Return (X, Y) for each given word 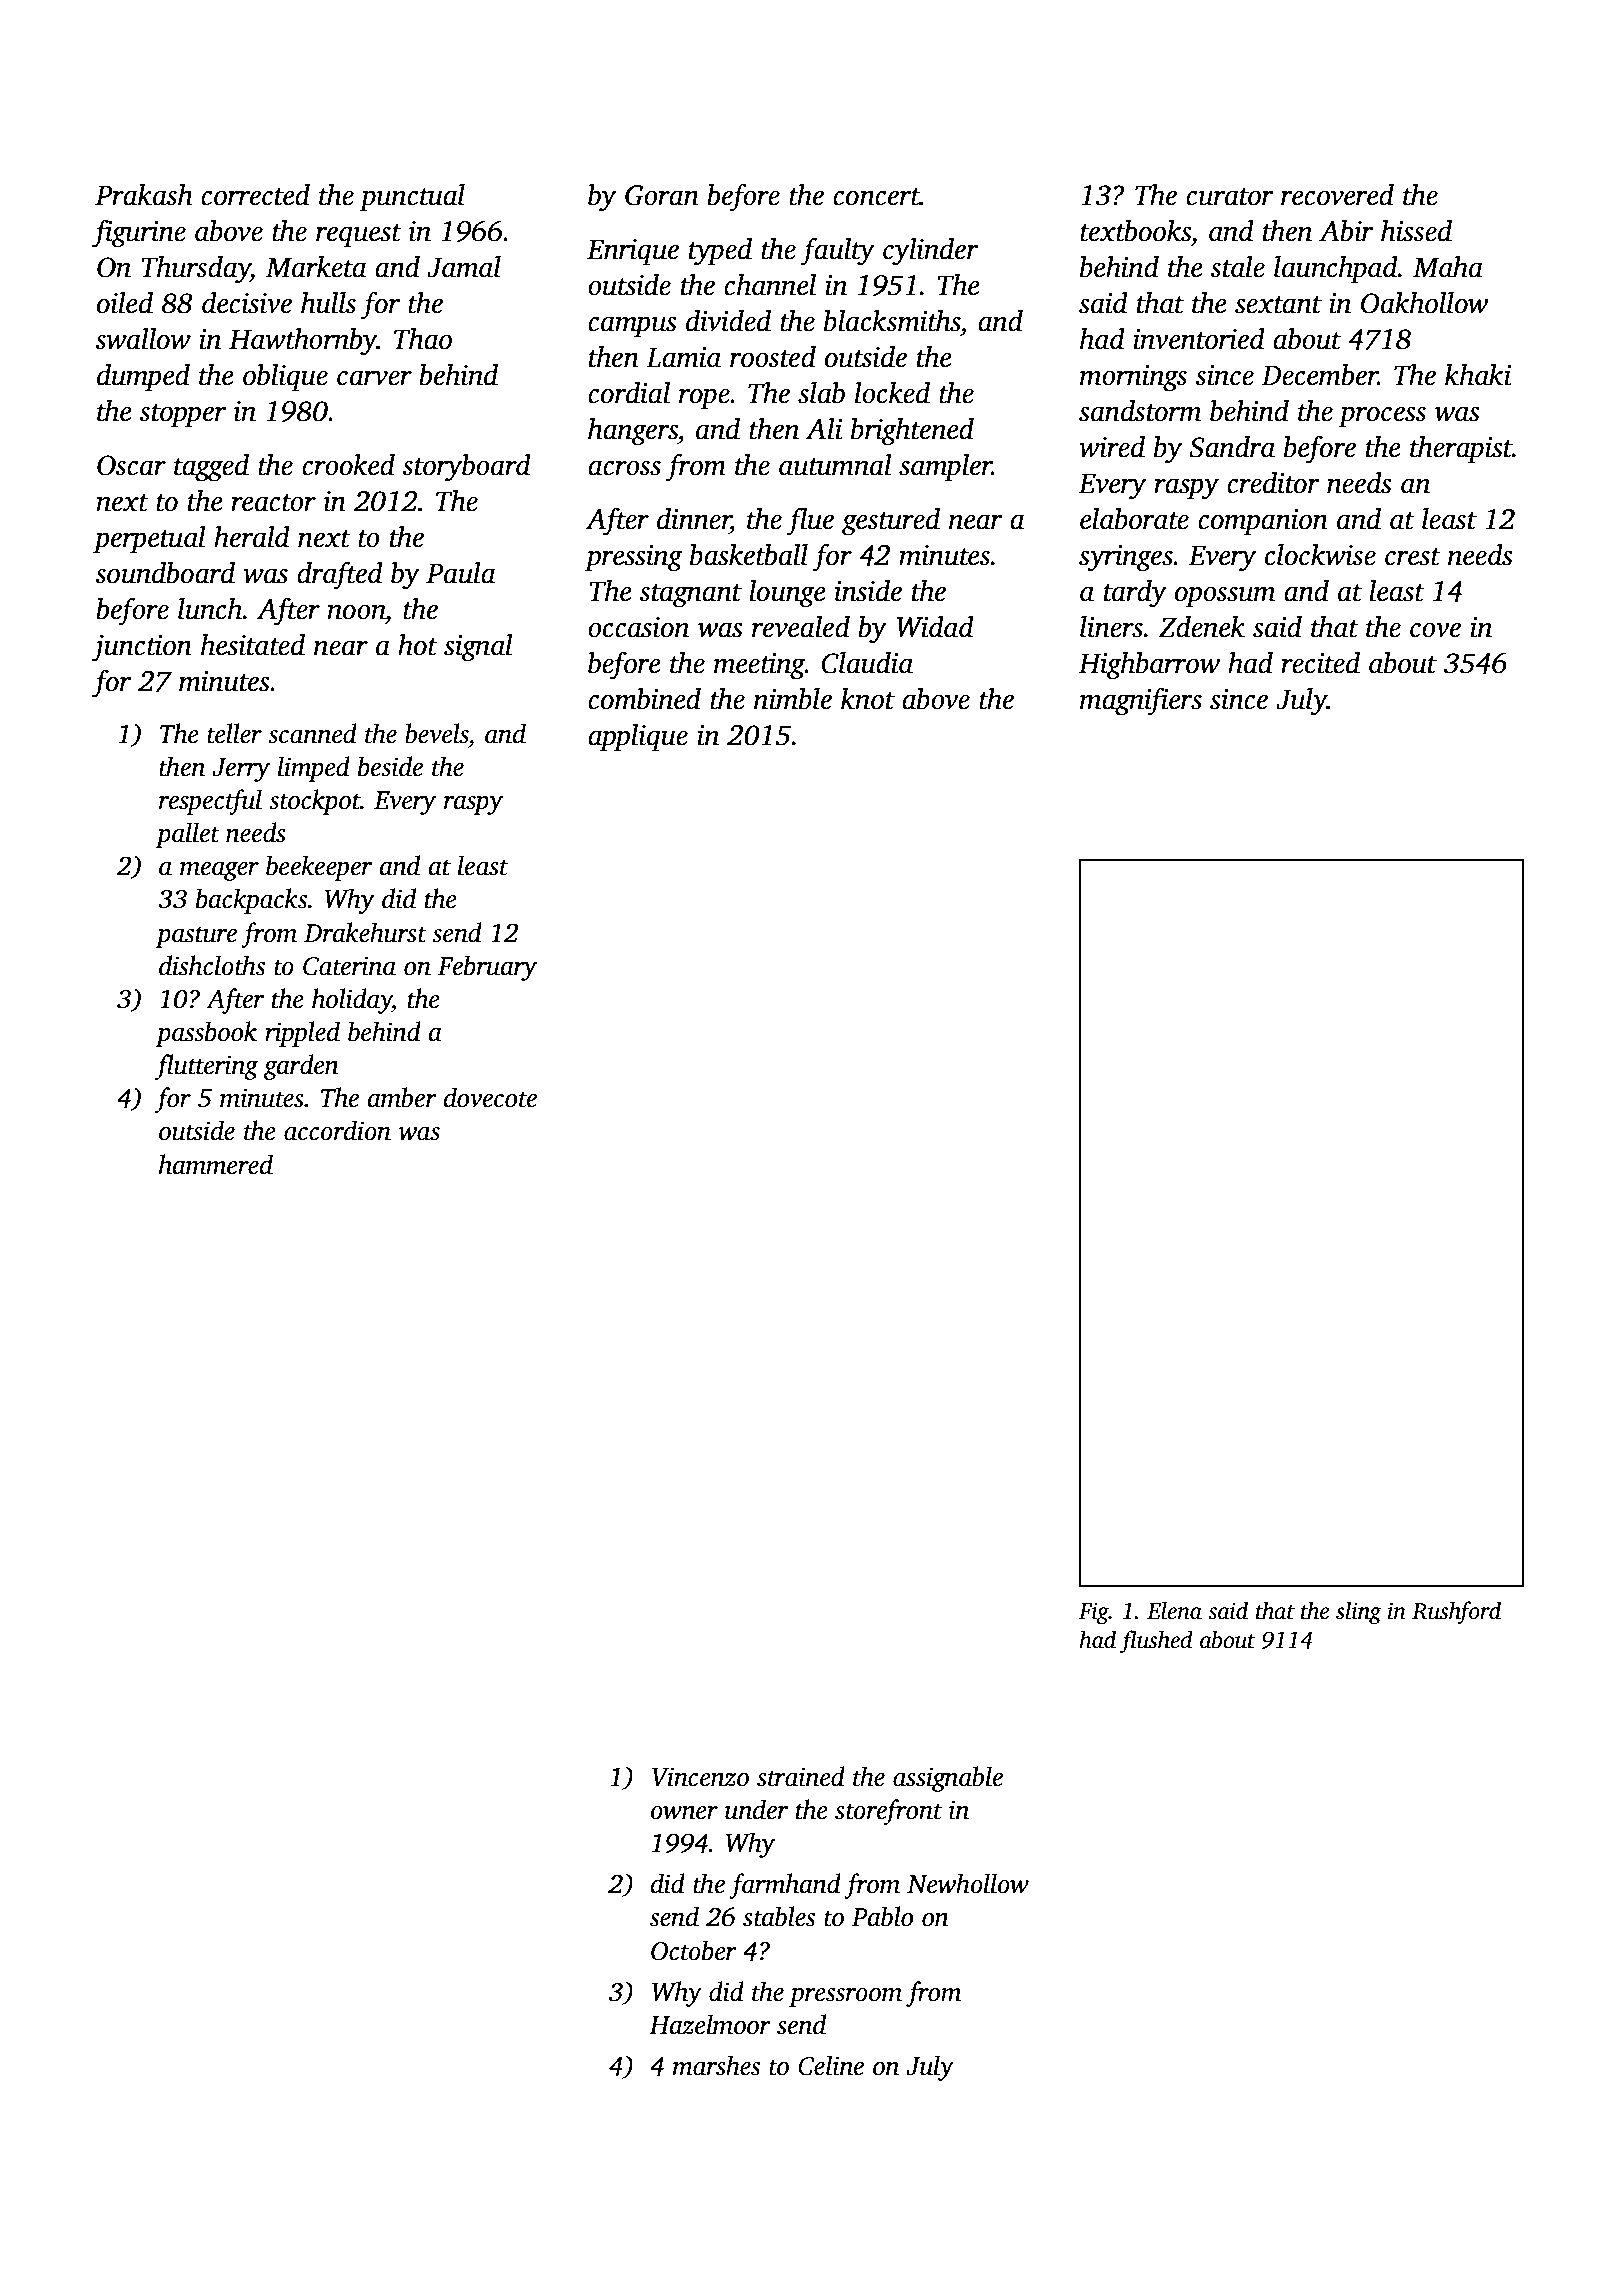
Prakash (144, 195)
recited (1320, 663)
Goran (662, 195)
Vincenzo (700, 1777)
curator (1230, 197)
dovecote (490, 1097)
